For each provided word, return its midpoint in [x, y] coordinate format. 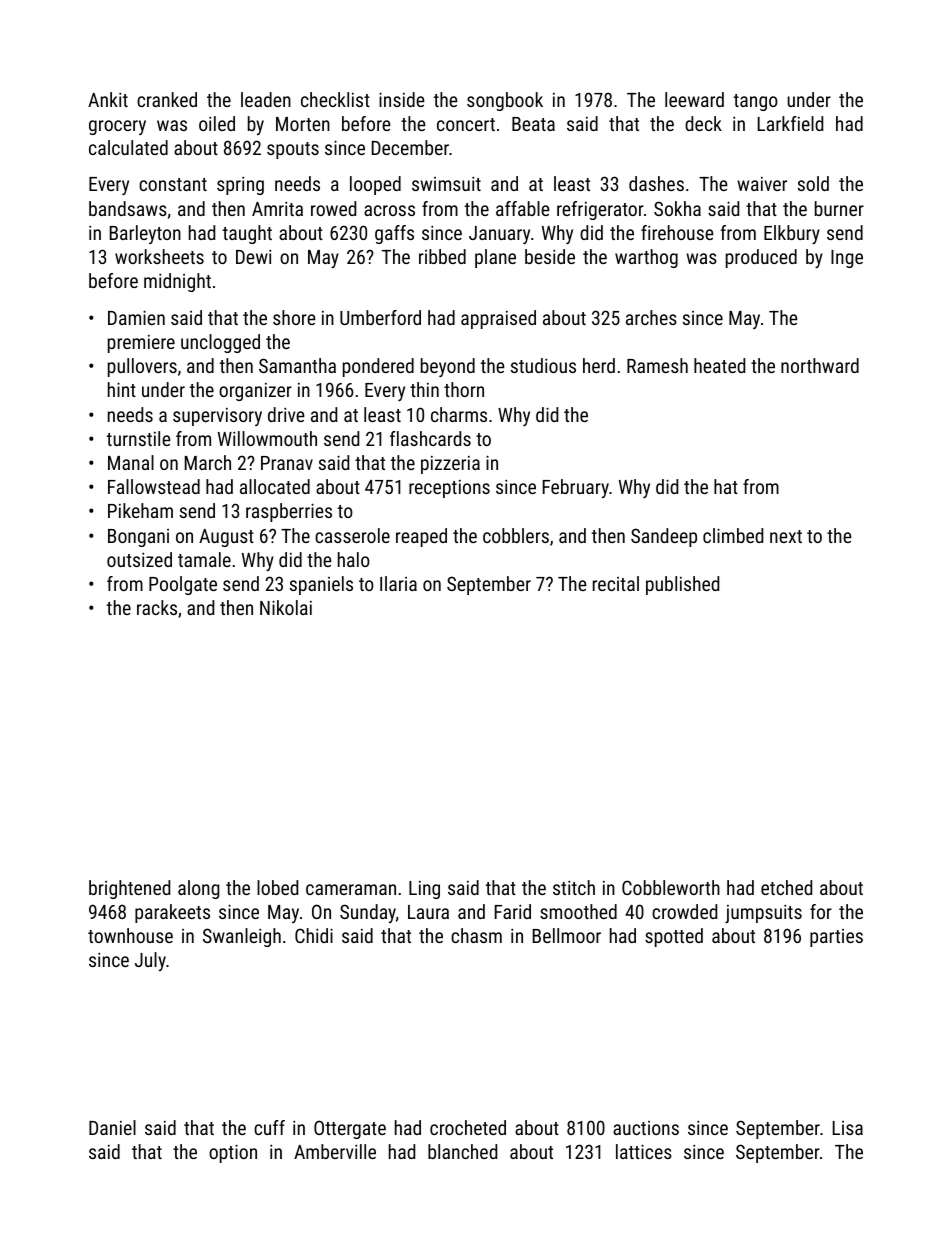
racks [157, 607]
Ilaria [398, 583]
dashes [656, 183]
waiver [762, 184]
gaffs [394, 234]
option [233, 1153]
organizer [255, 392]
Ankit [108, 99]
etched [786, 887]
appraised [498, 319]
